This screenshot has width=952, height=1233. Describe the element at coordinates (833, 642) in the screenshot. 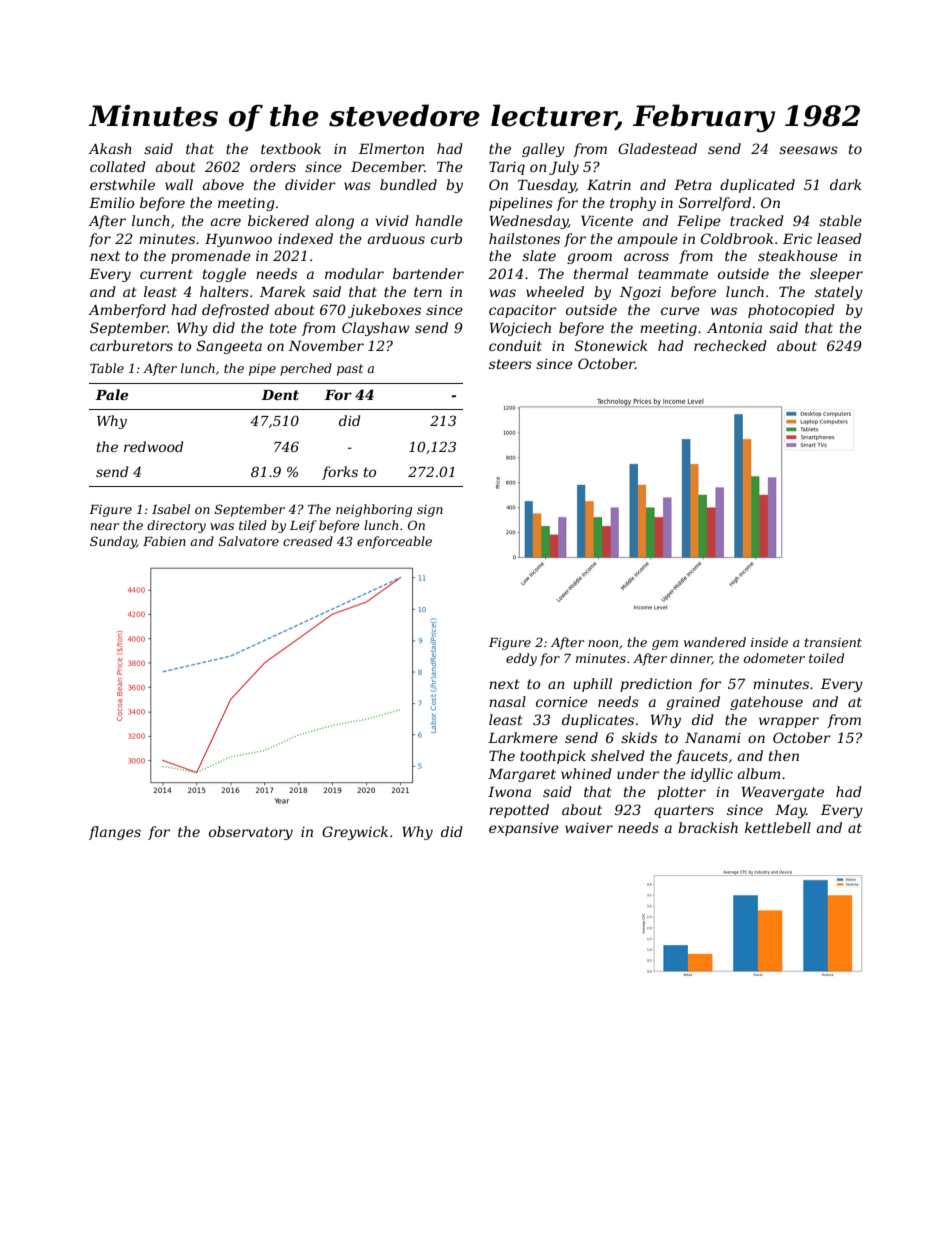

I see `transient` at that location.
